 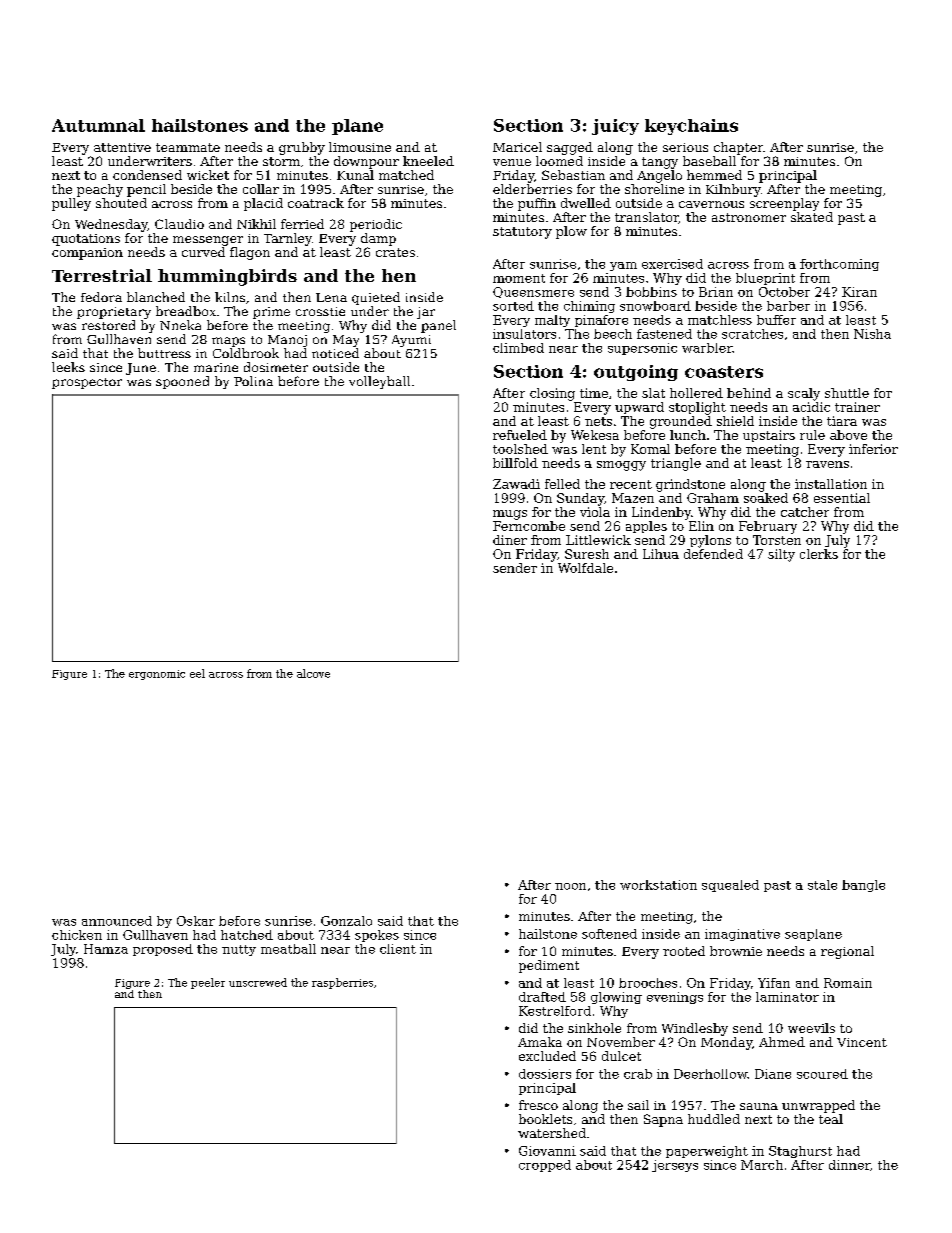 I want to click on cavernous, so click(x=711, y=204).
